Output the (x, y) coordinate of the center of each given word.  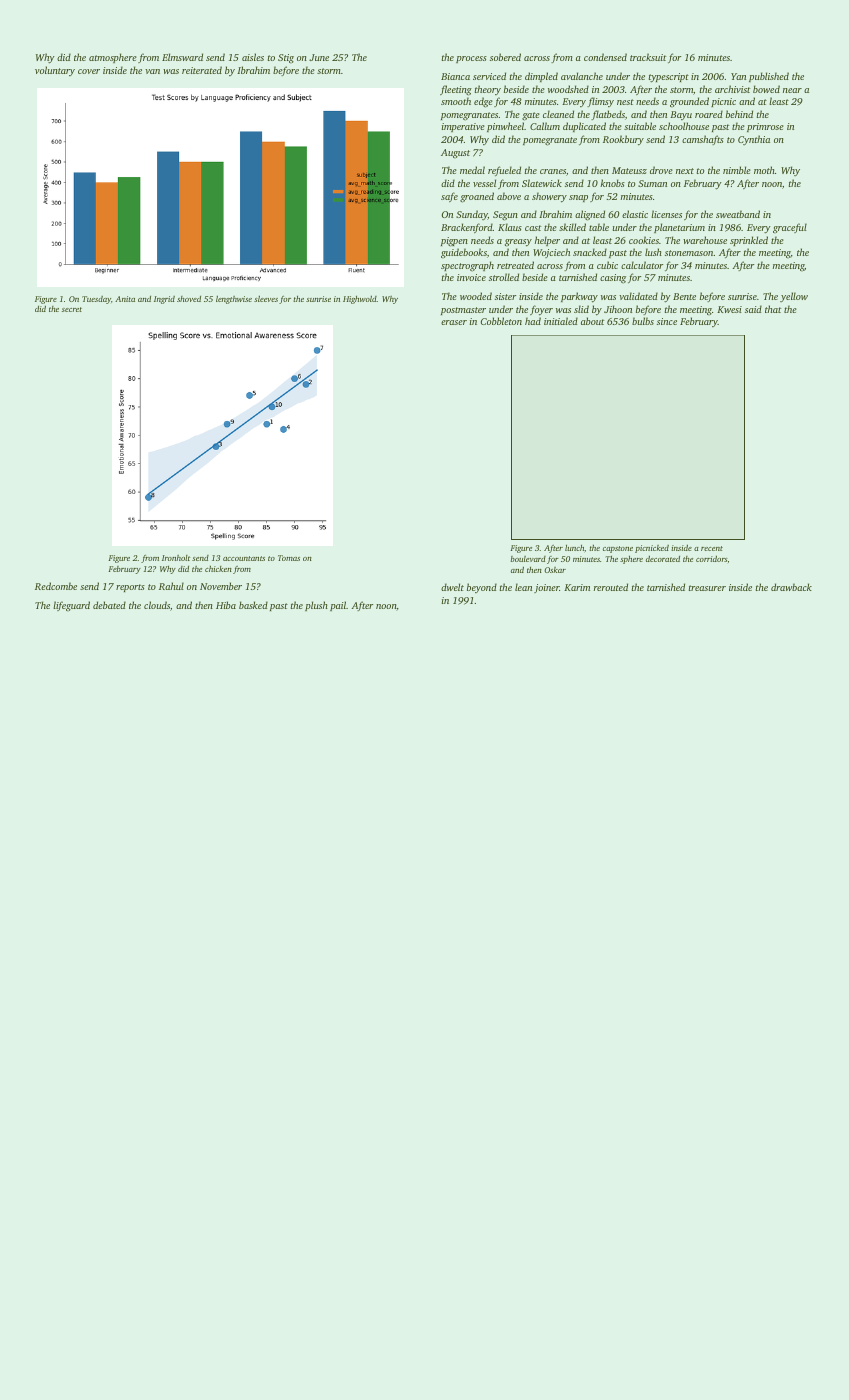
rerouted (611, 587)
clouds (157, 605)
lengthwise (234, 300)
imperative (463, 127)
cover (89, 71)
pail (338, 606)
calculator (642, 265)
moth (764, 170)
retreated (515, 265)
